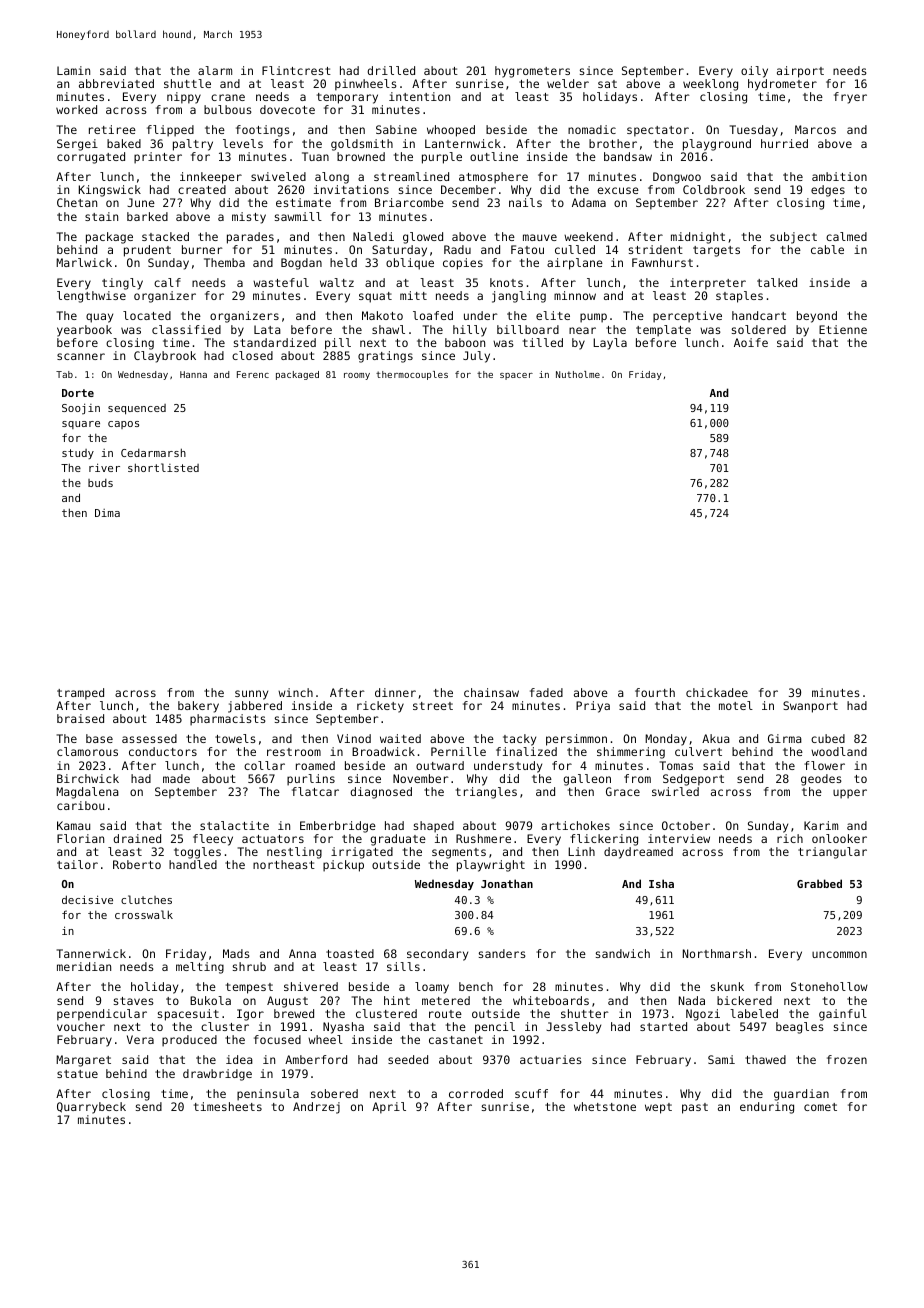 The width and height of the page is (924, 1308). What do you see at coordinates (754, 72) in the page?
I see `oily` at bounding box center [754, 72].
